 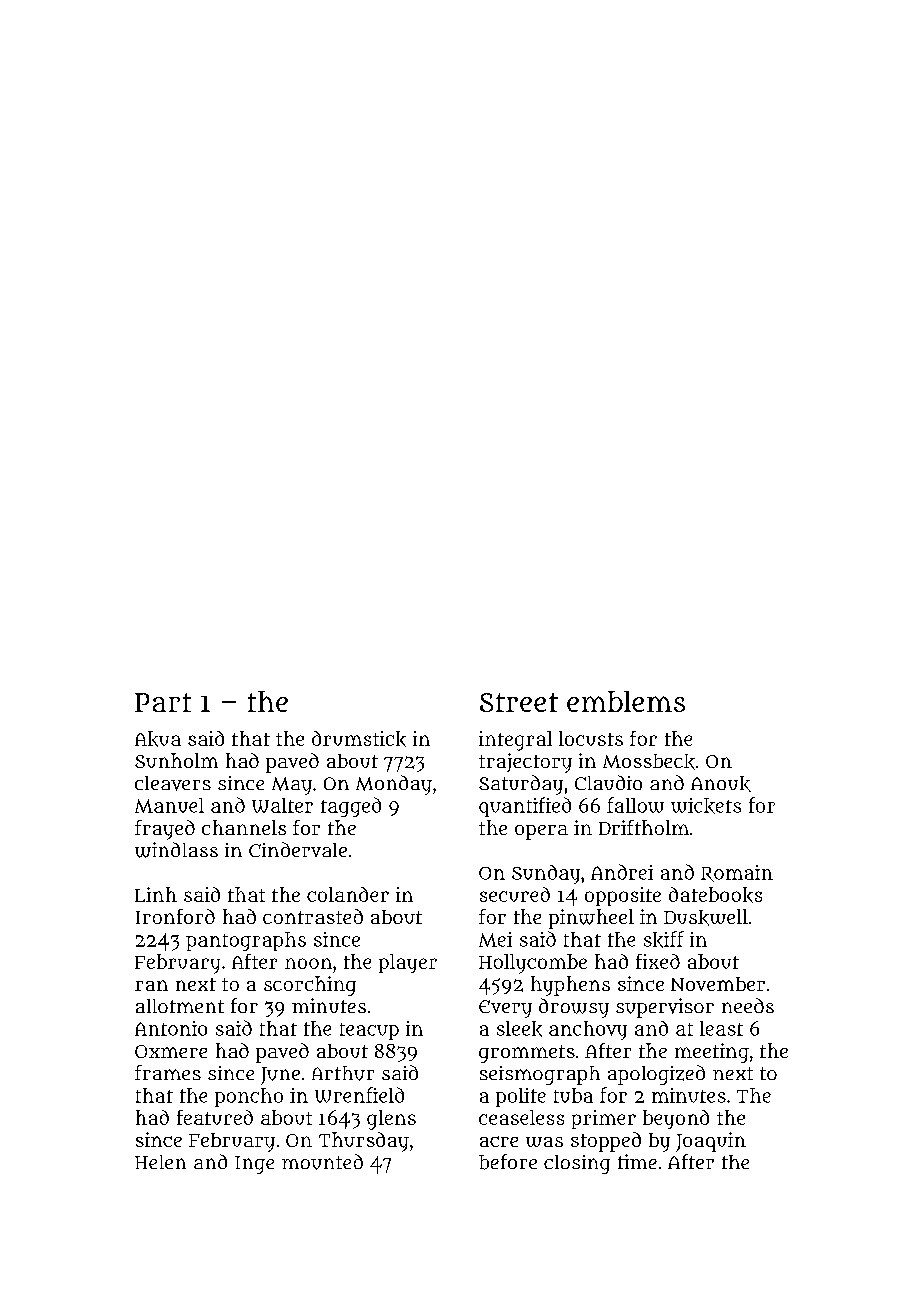 I want to click on Helen, so click(x=160, y=1162).
